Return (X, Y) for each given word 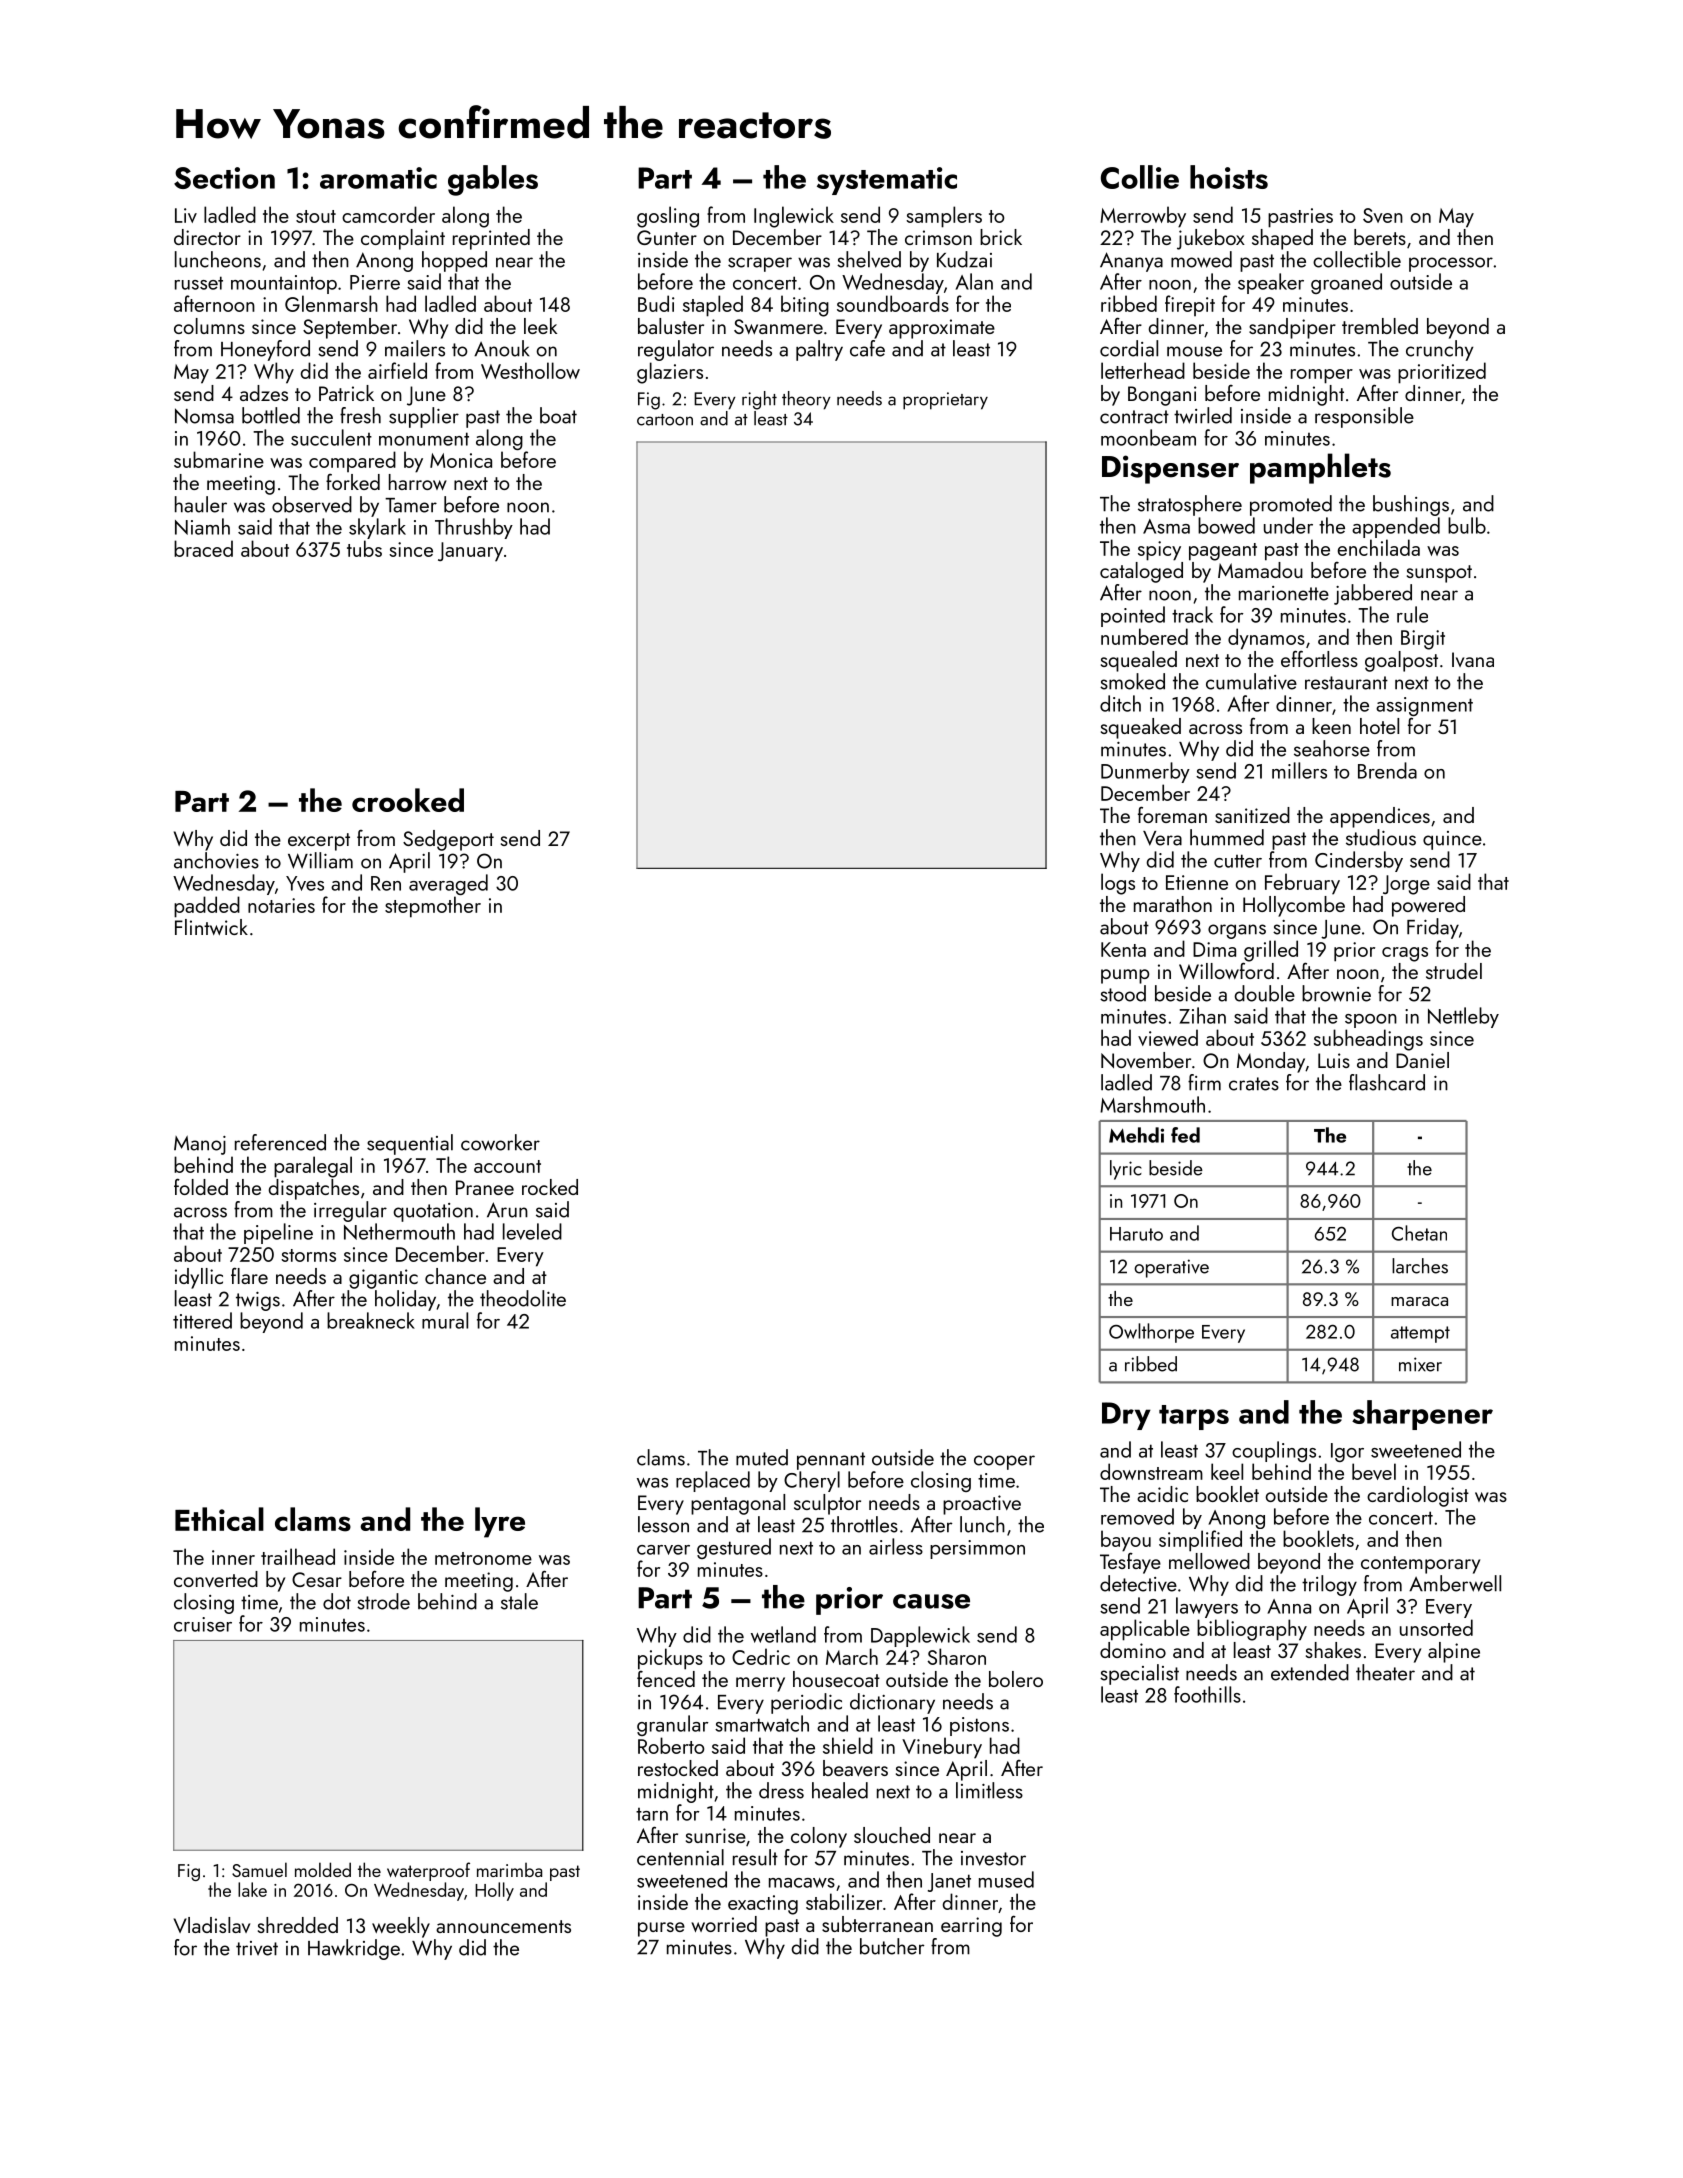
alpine (1454, 1652)
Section (224, 178)
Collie (1140, 177)
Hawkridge (354, 1949)
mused (1006, 1879)
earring (971, 1927)
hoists (1229, 177)
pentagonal (738, 1504)
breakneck (371, 1320)
